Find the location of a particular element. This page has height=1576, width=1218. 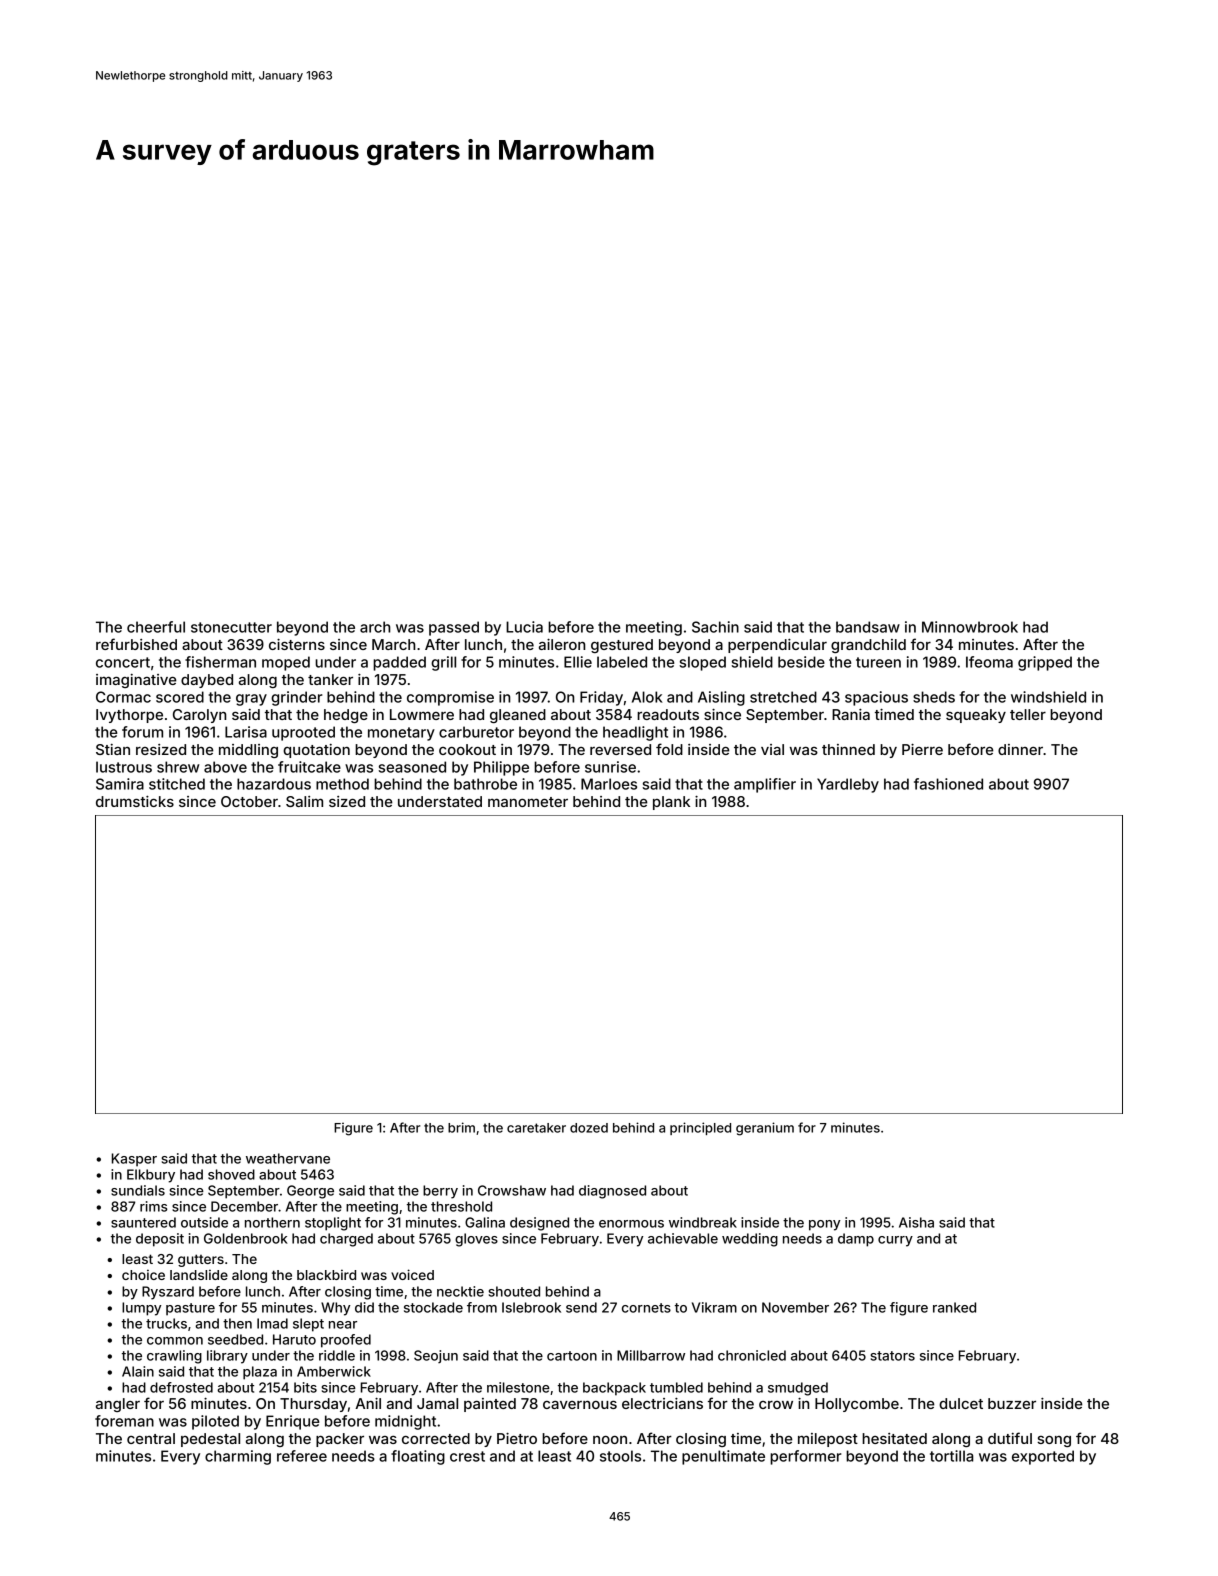

buzzer is located at coordinates (1012, 1403).
